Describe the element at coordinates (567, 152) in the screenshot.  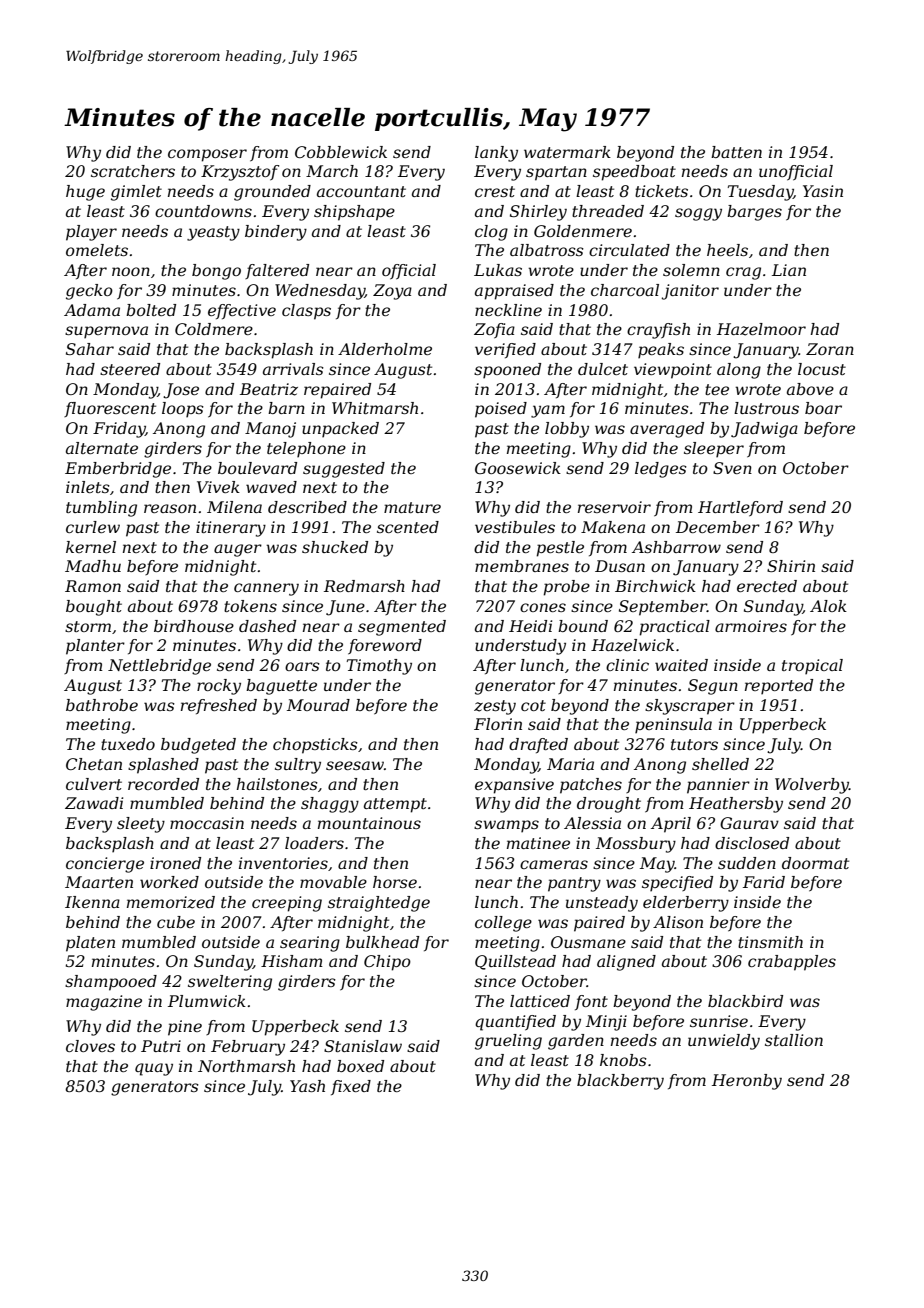
I see `watermark` at that location.
